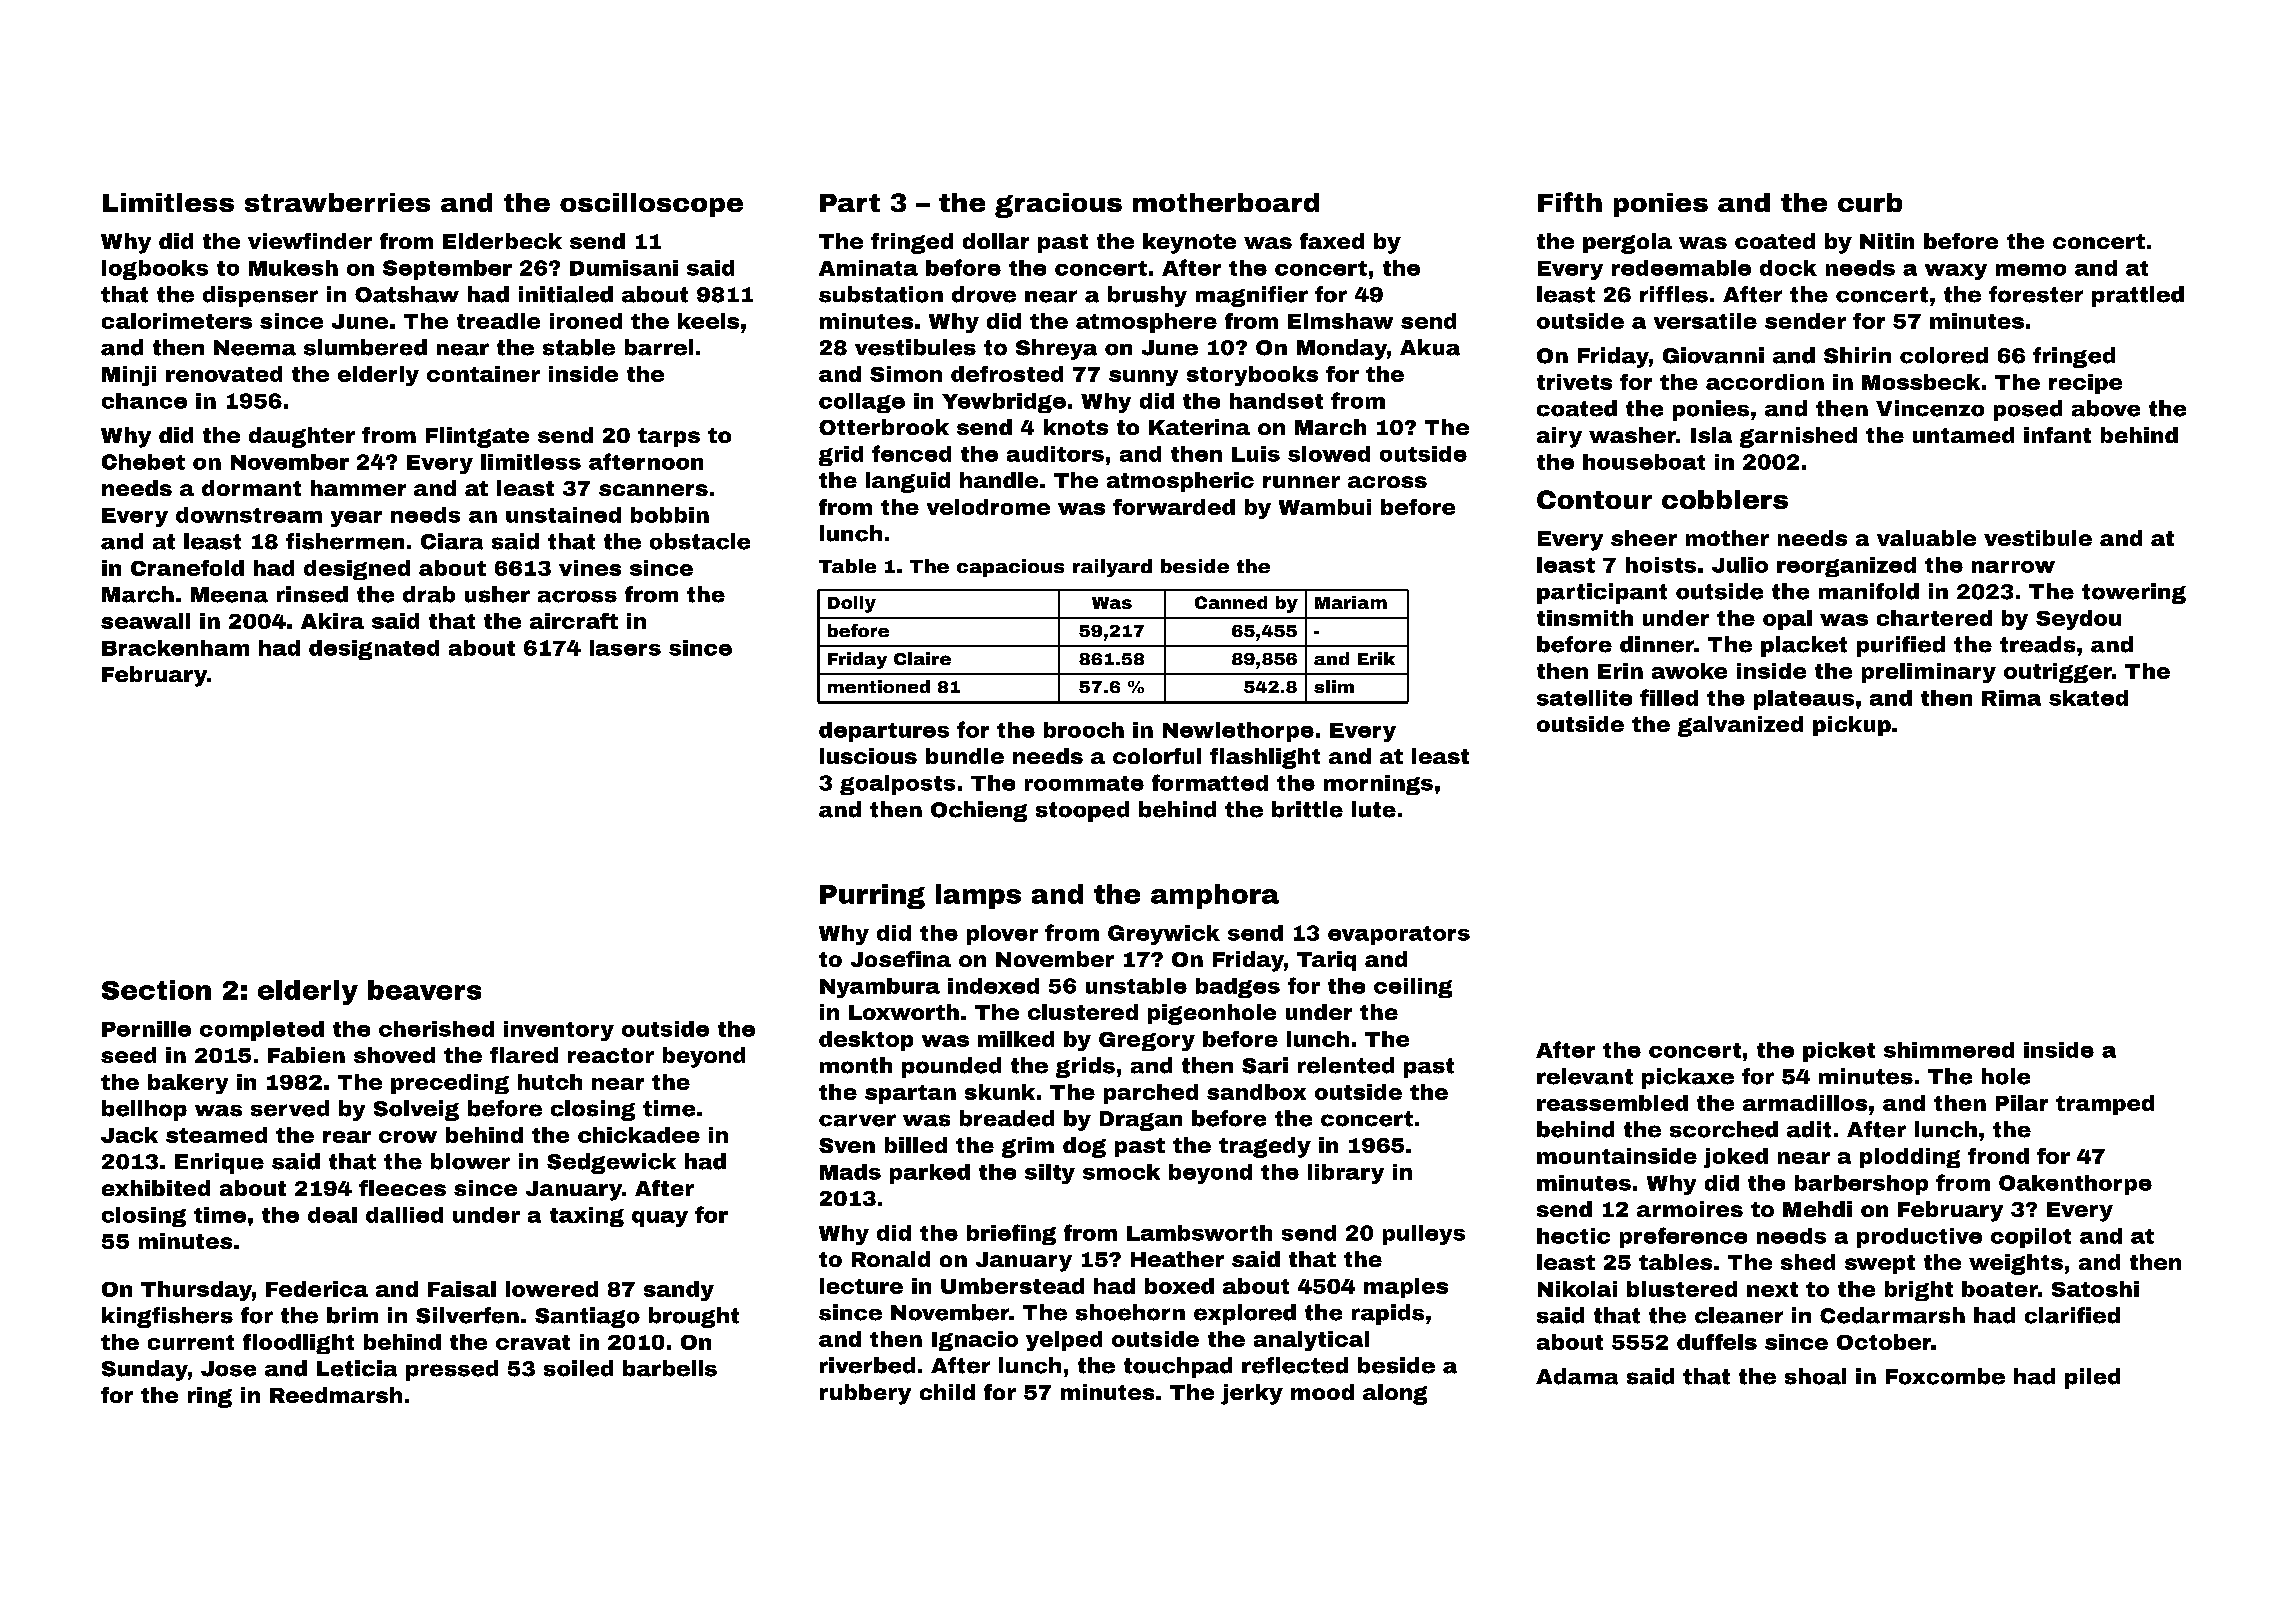 The width and height of the screenshot is (2292, 1620). I want to click on usher, so click(497, 594).
